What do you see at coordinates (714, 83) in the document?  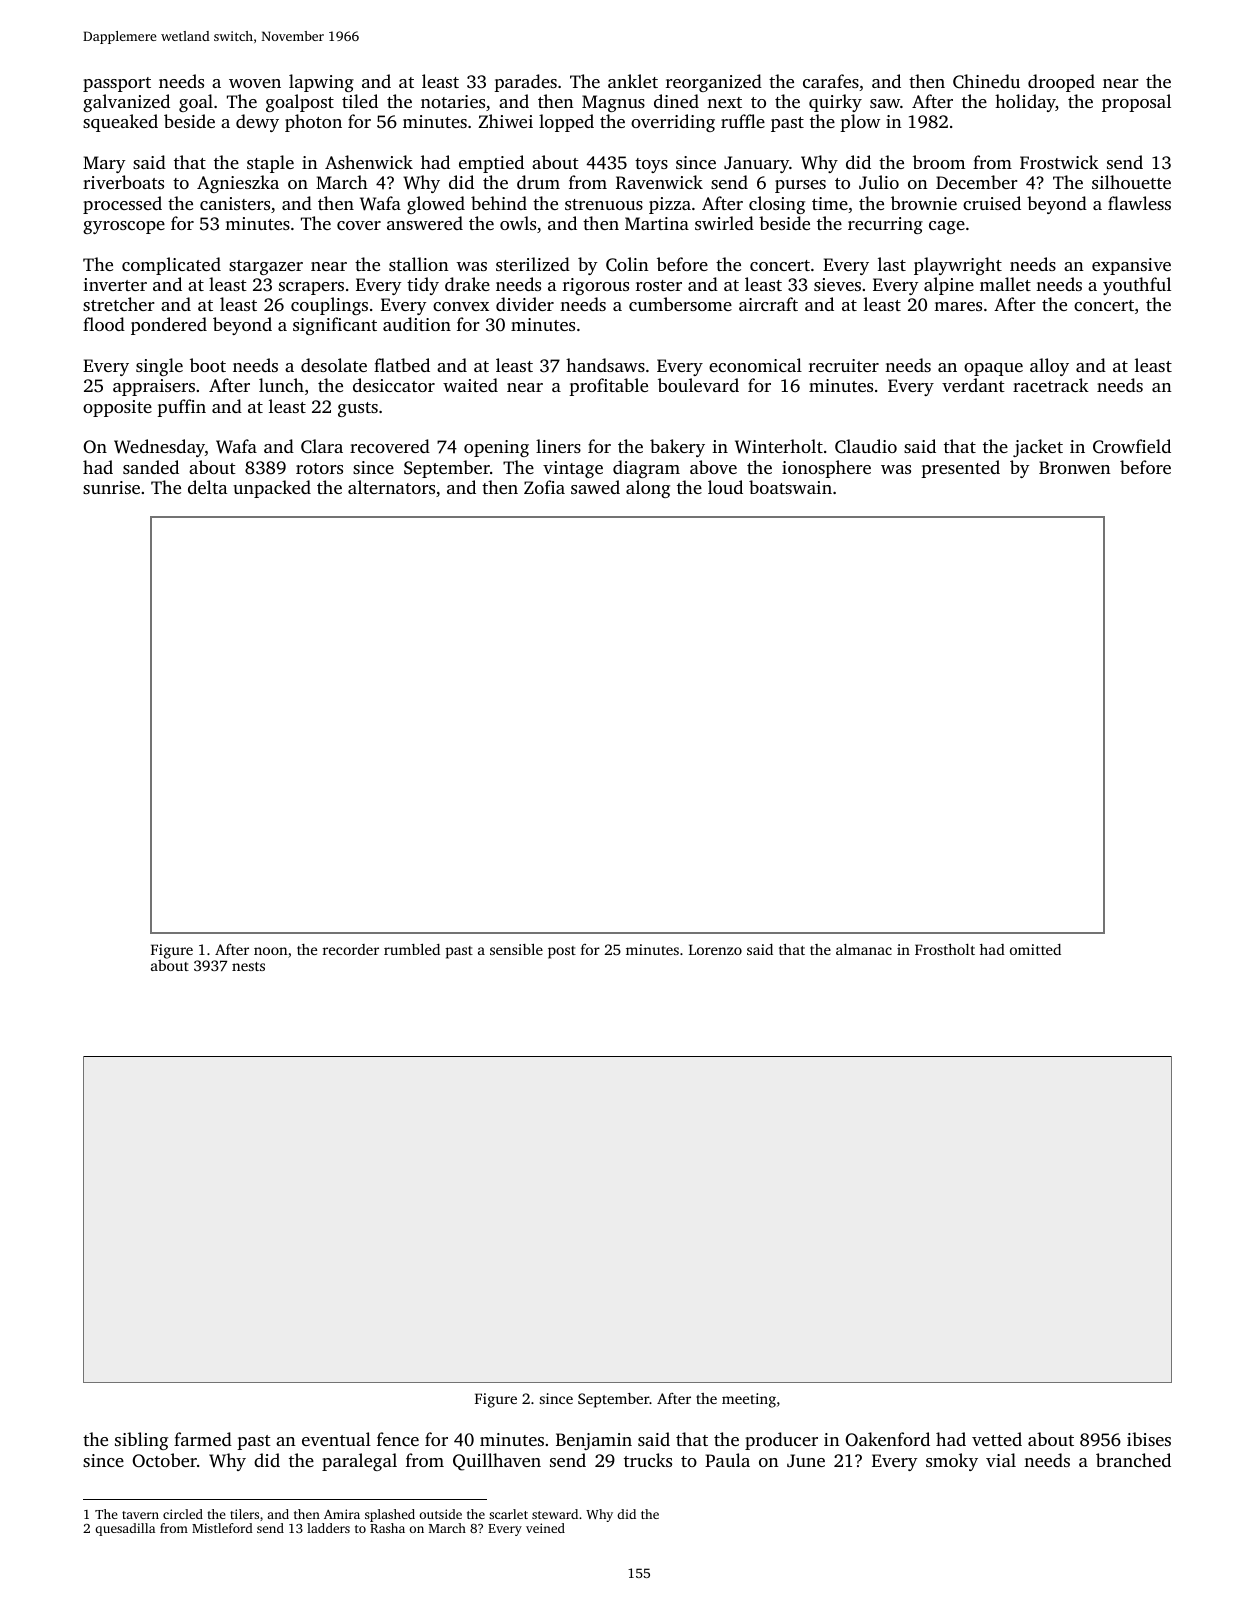 I see `reorganized` at bounding box center [714, 83].
